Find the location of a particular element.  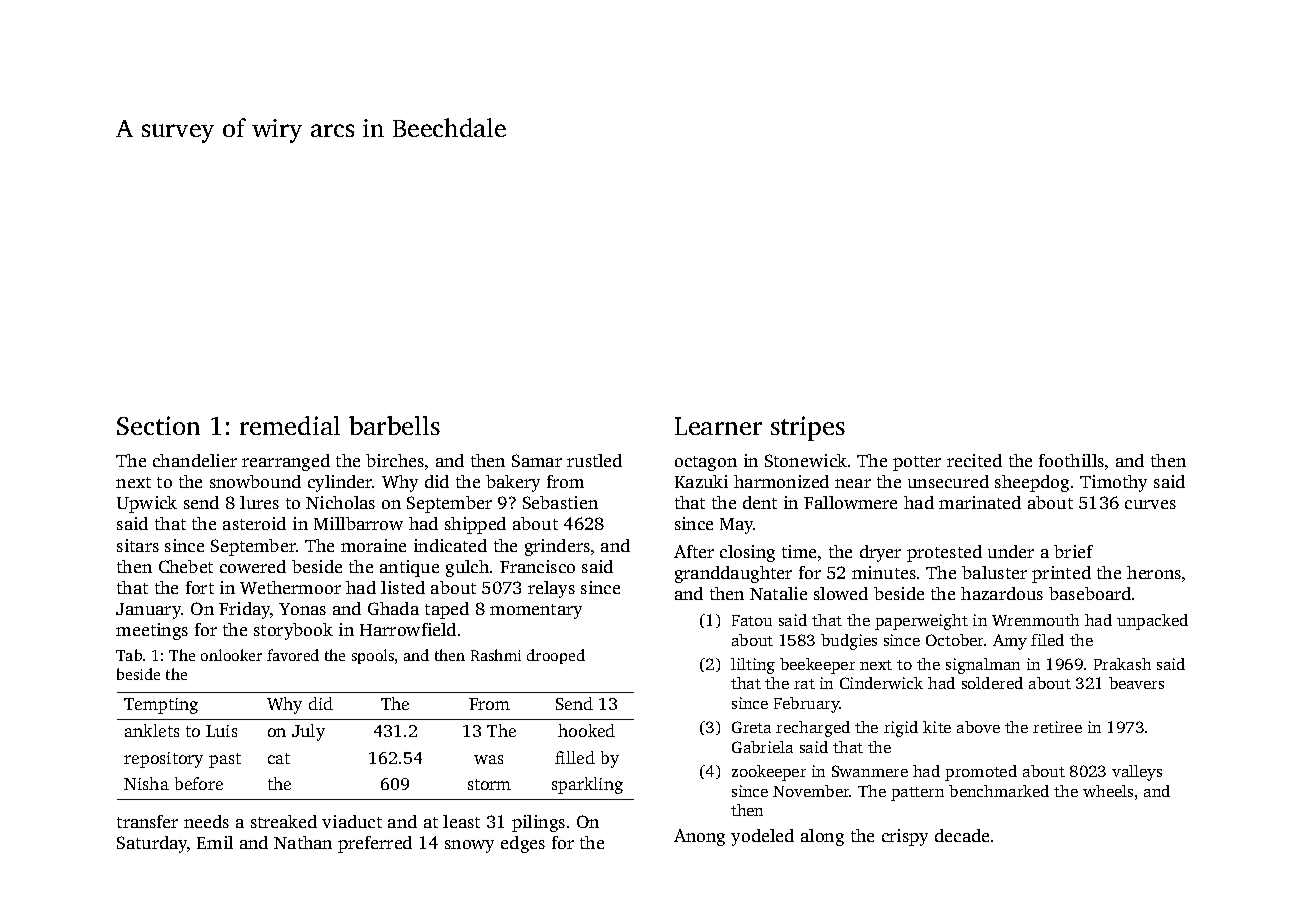

remedial is located at coordinates (290, 425).
